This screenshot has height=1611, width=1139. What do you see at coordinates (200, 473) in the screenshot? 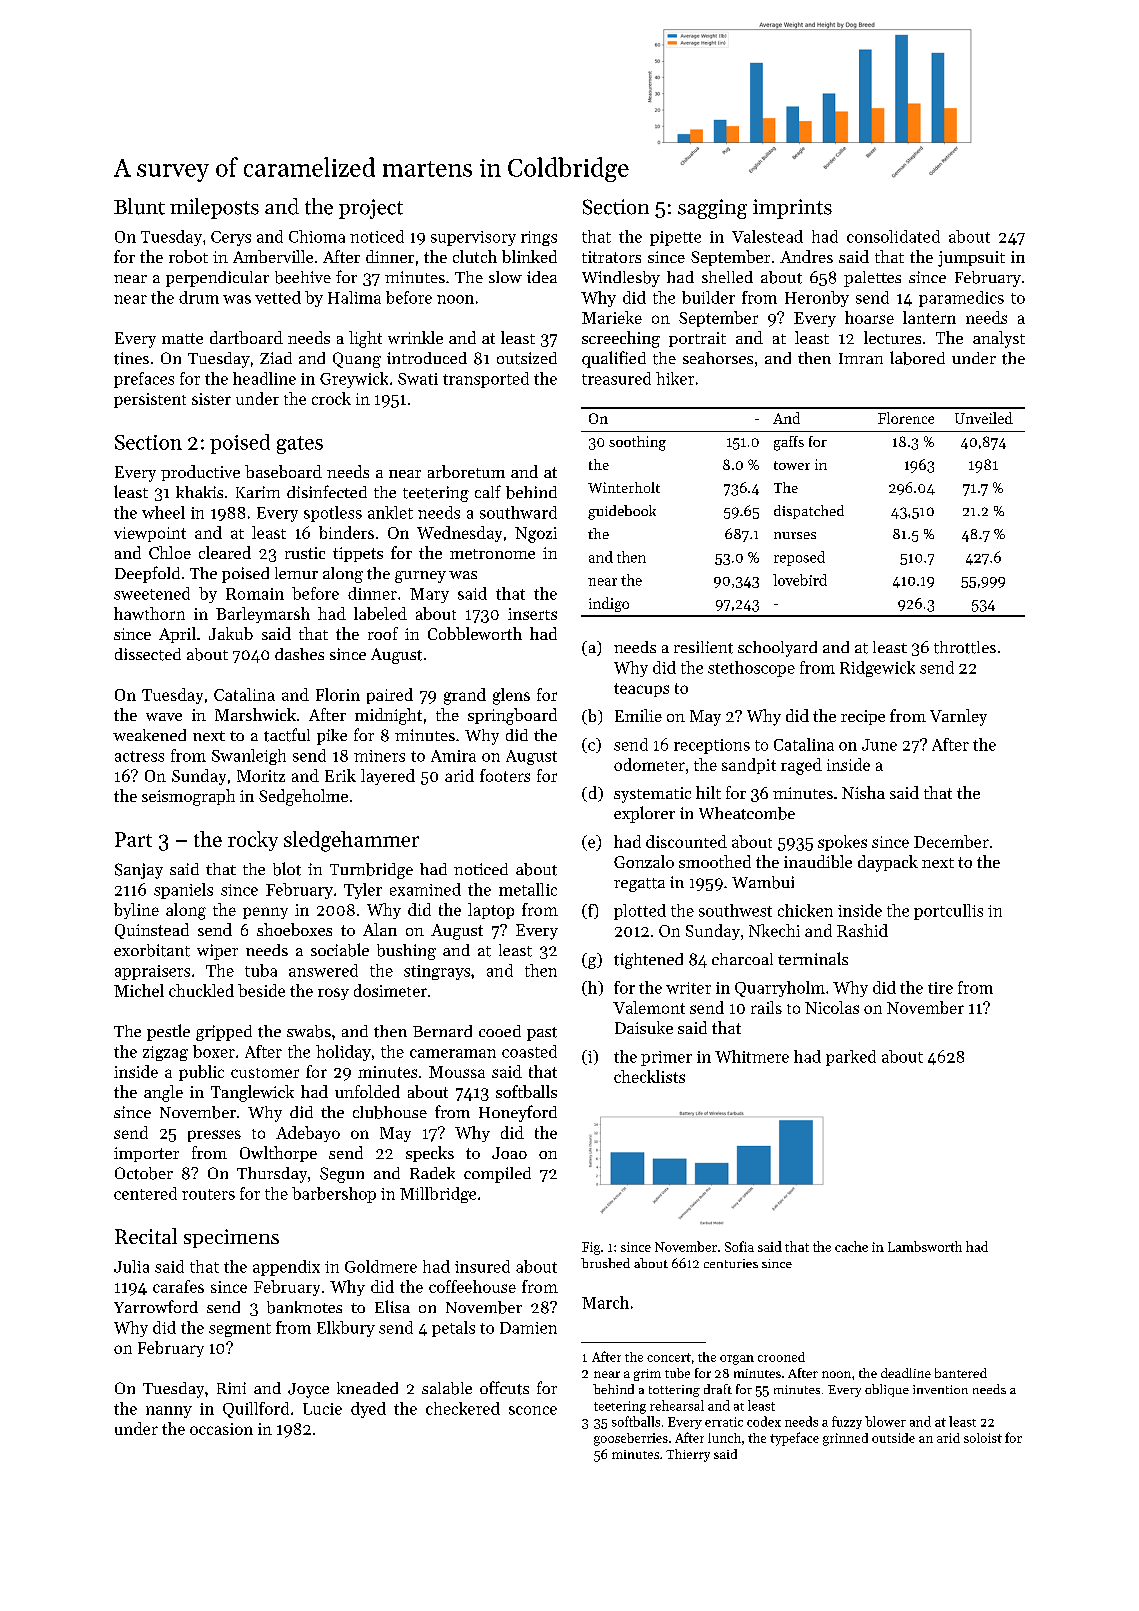
I see `productive` at bounding box center [200, 473].
